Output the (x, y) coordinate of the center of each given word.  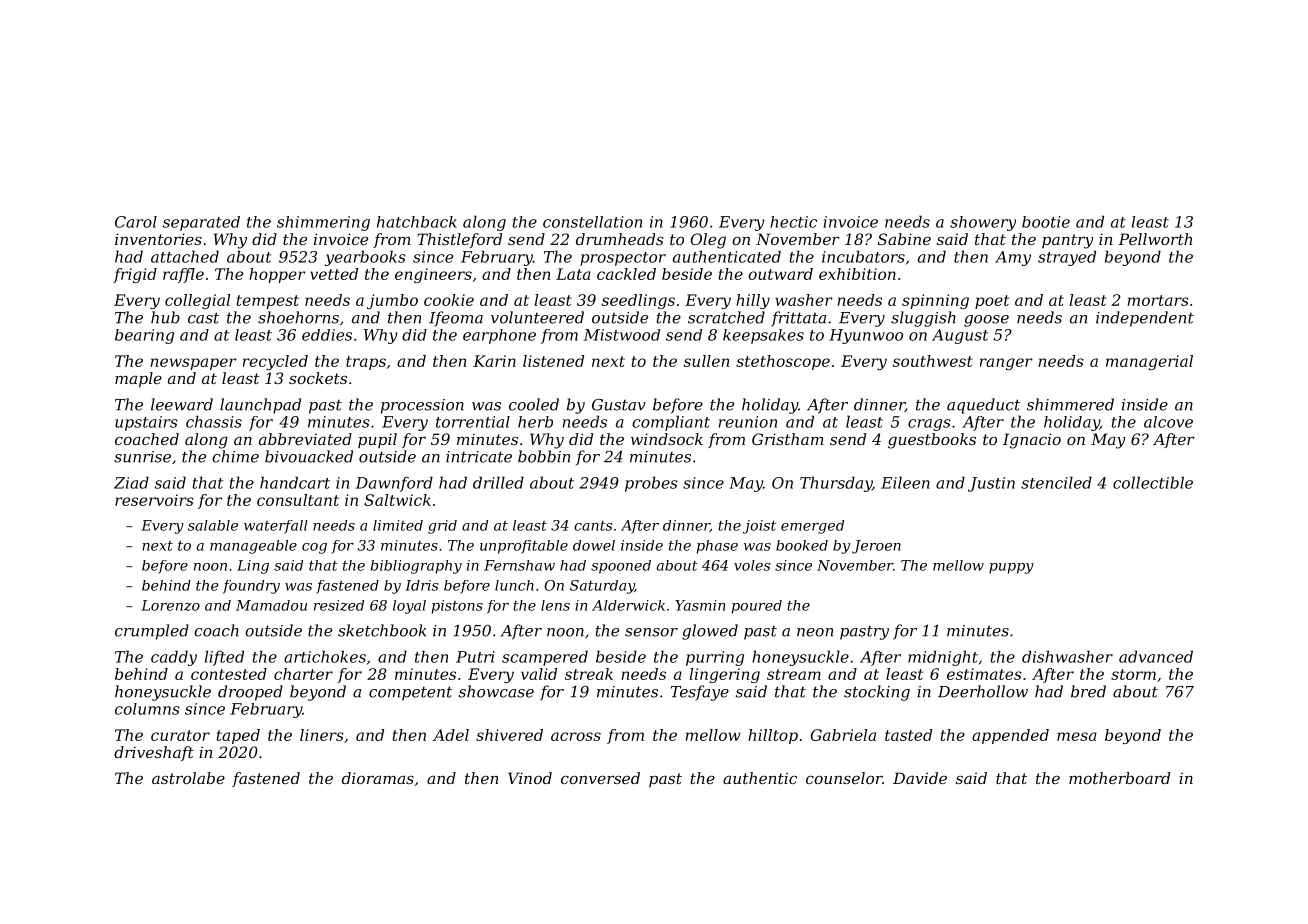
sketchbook (382, 630)
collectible (1153, 482)
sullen (707, 361)
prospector (623, 259)
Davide (920, 778)
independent (1145, 319)
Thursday (836, 484)
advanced (1156, 656)
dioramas (378, 778)
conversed (600, 778)
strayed (1067, 258)
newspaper (193, 364)
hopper (277, 275)
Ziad (131, 482)
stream (794, 674)
